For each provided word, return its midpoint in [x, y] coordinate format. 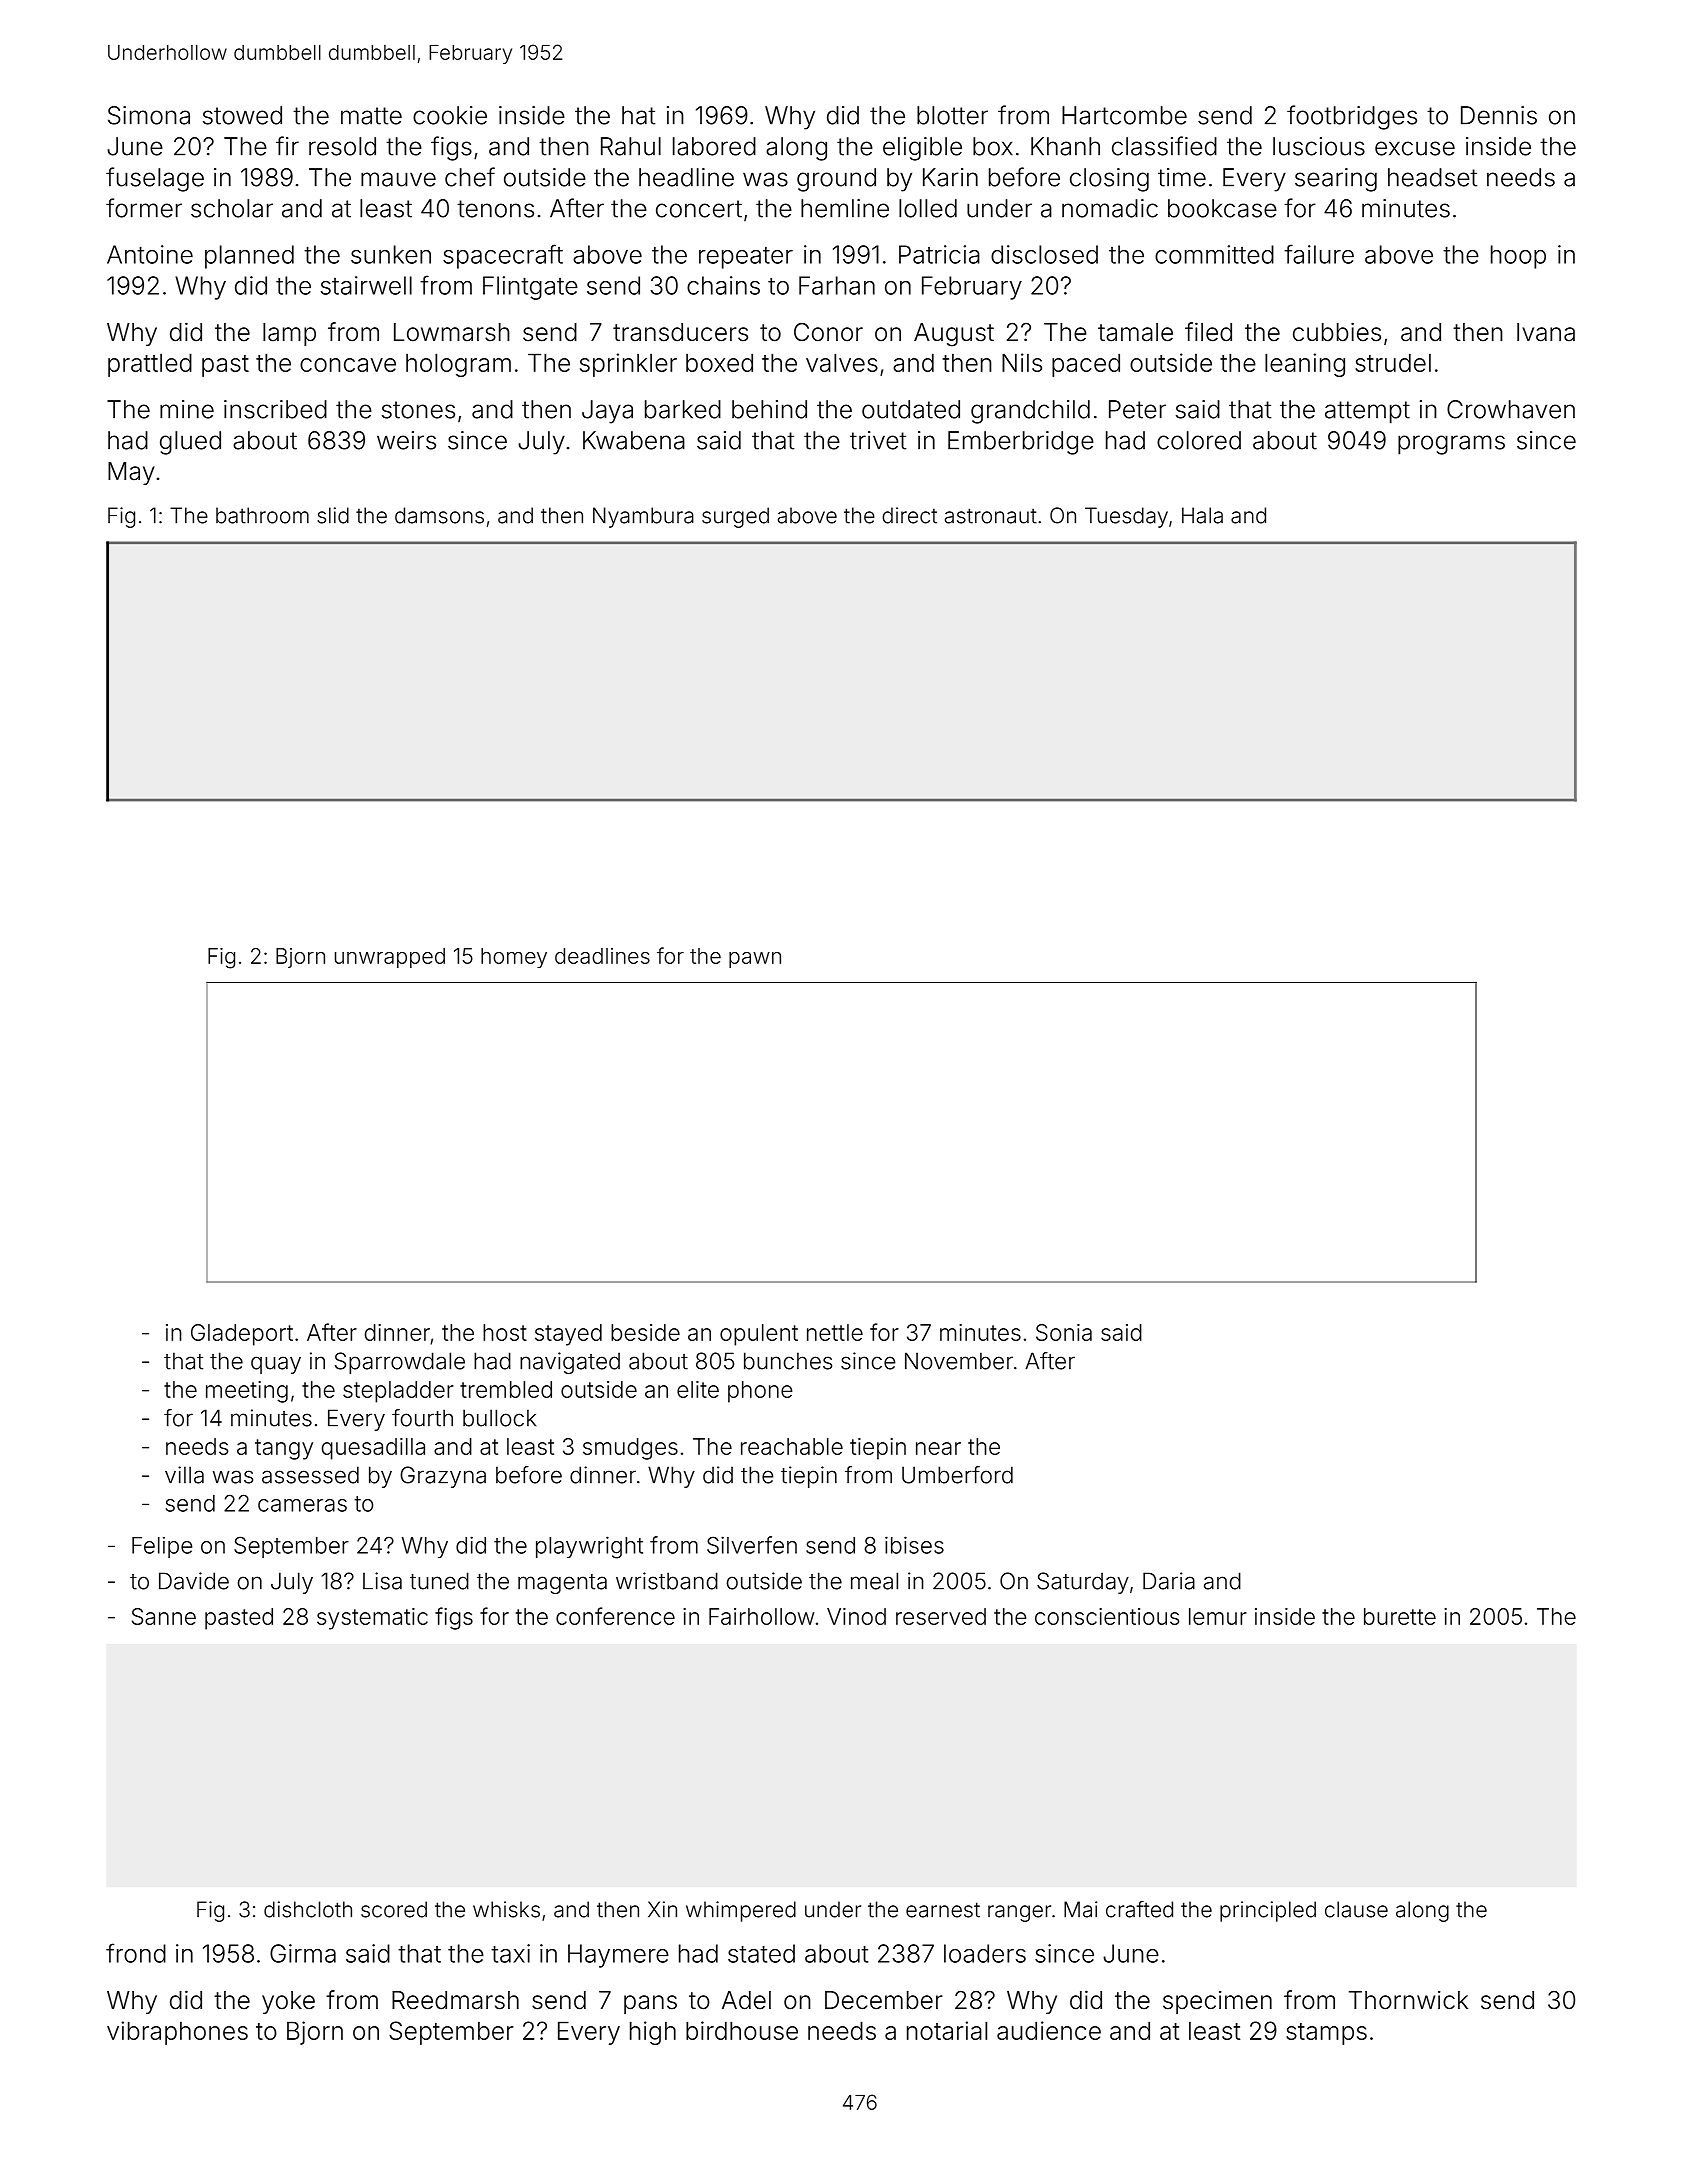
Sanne [164, 1616]
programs [1451, 445]
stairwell [366, 285]
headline [686, 177]
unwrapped [390, 958]
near [938, 1448]
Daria [1169, 1581]
